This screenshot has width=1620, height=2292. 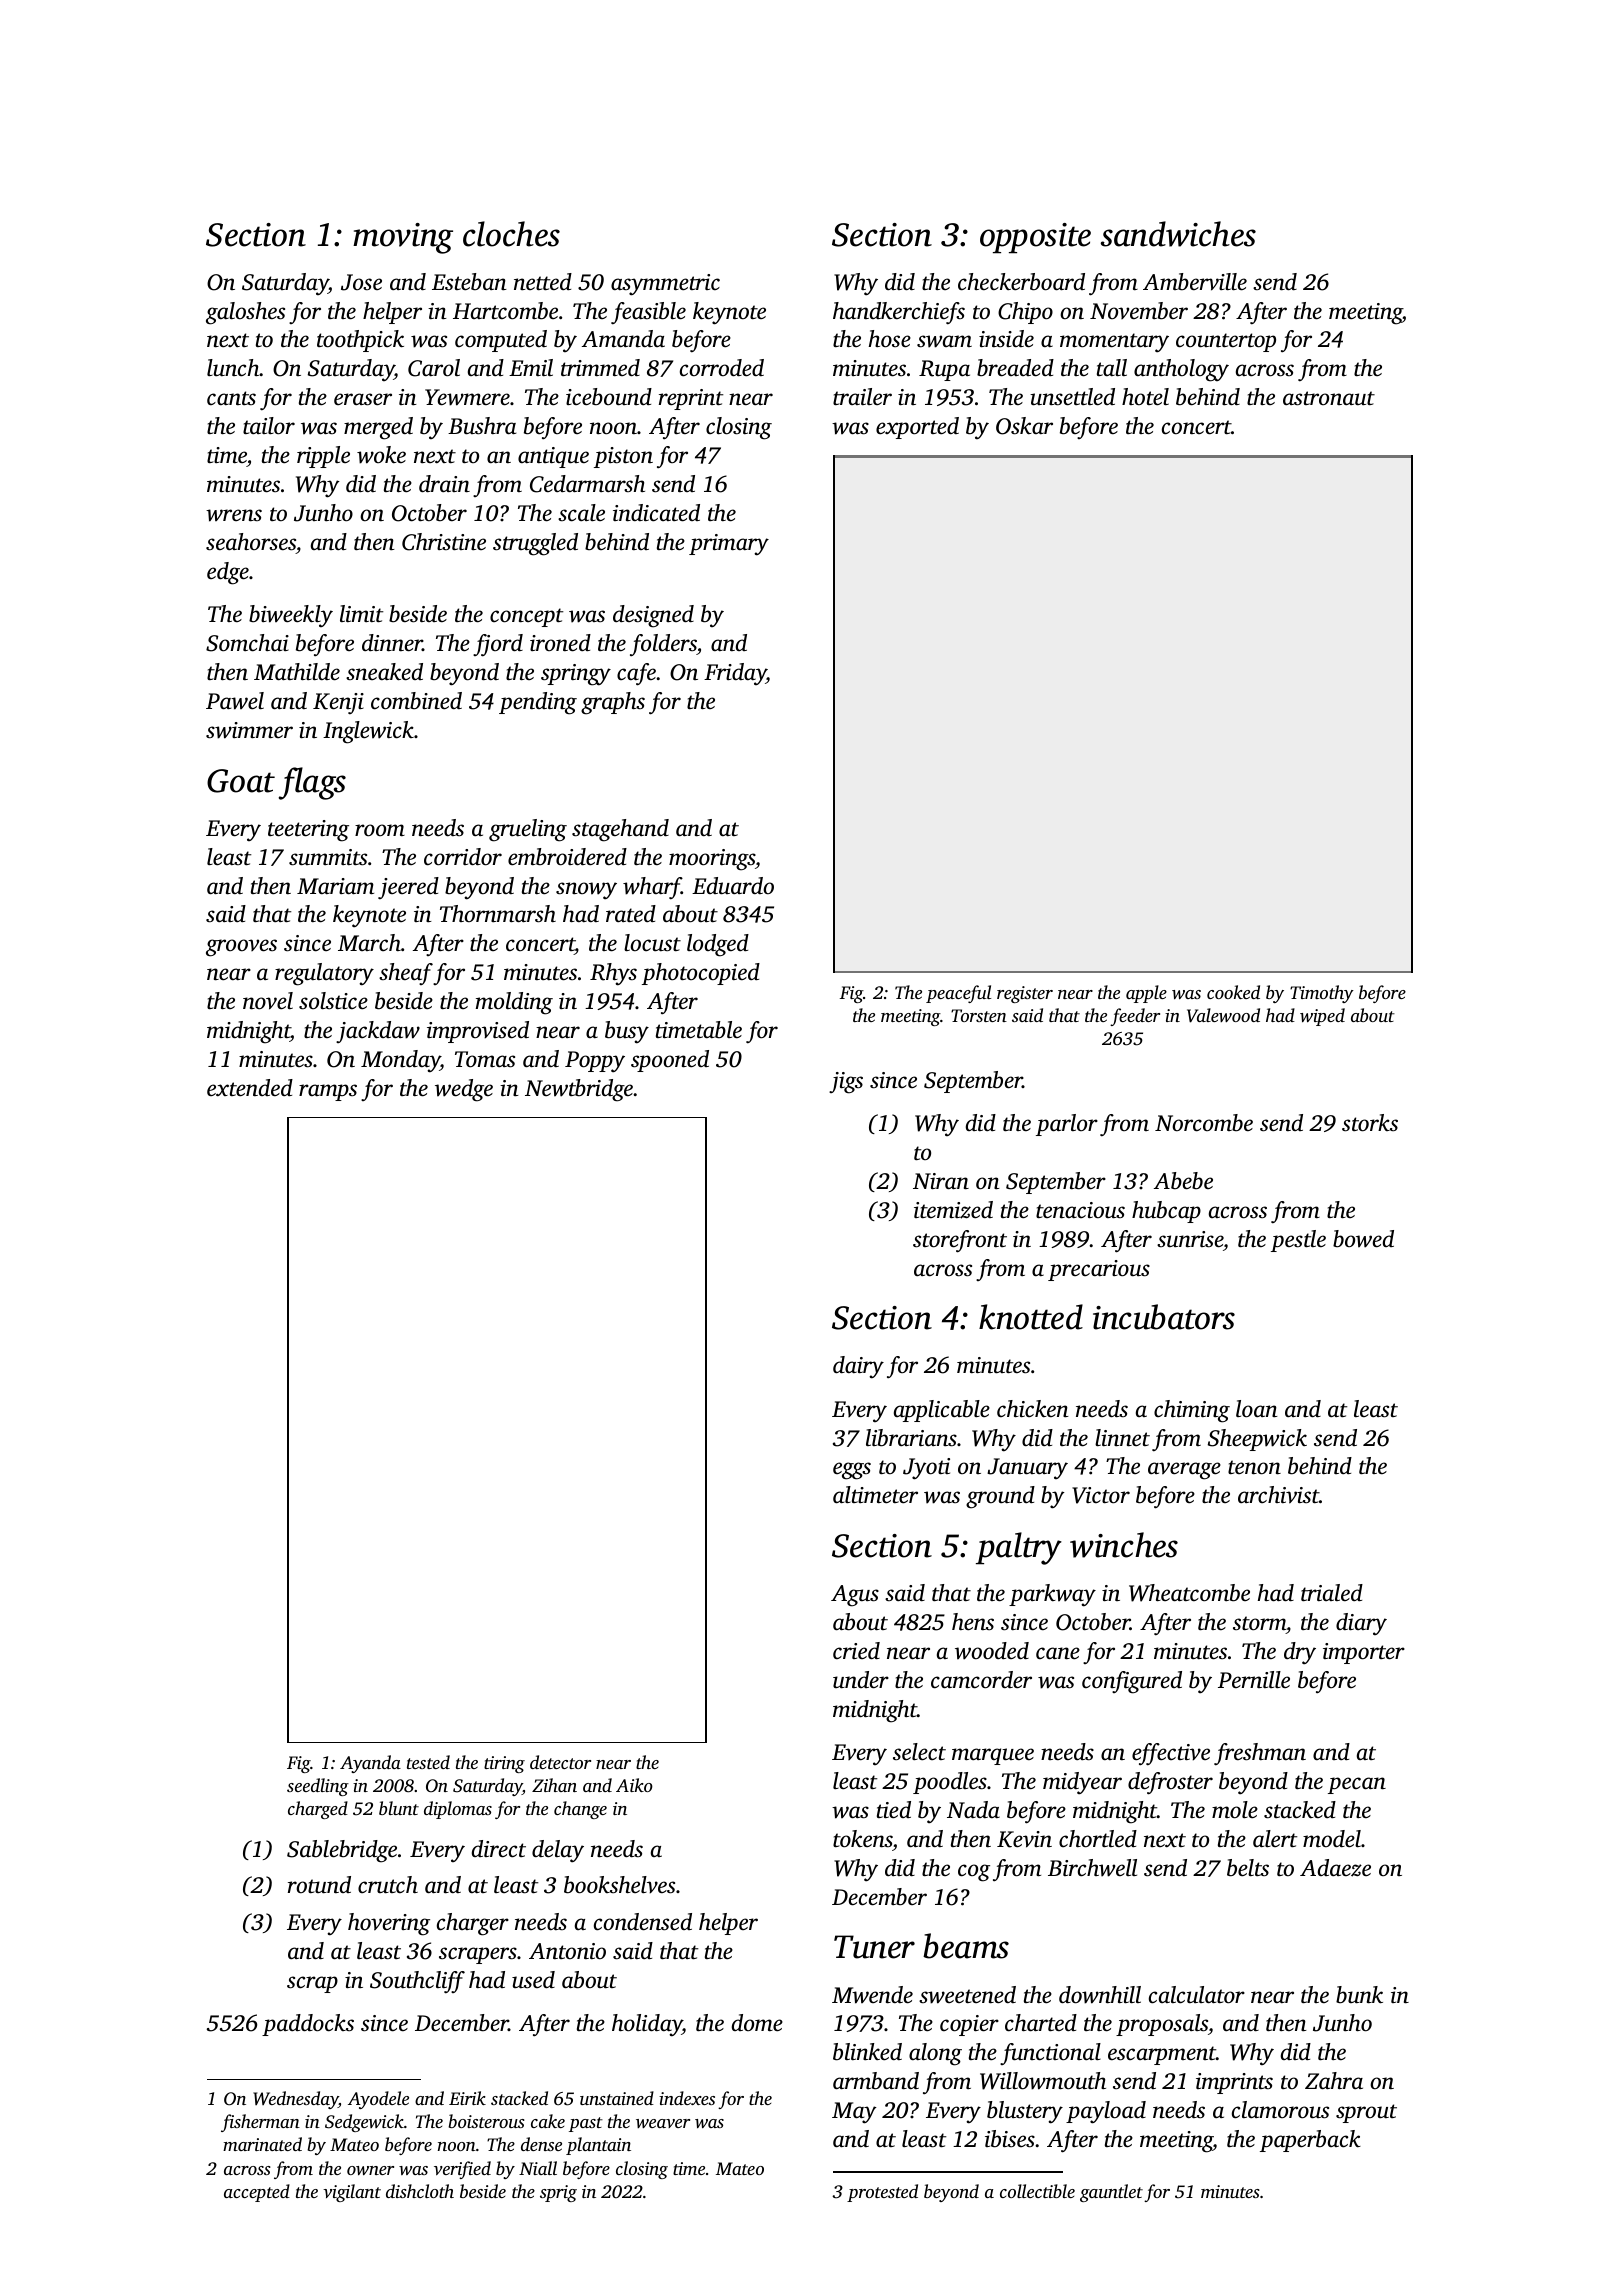 I want to click on paddocks, so click(x=308, y=2025).
